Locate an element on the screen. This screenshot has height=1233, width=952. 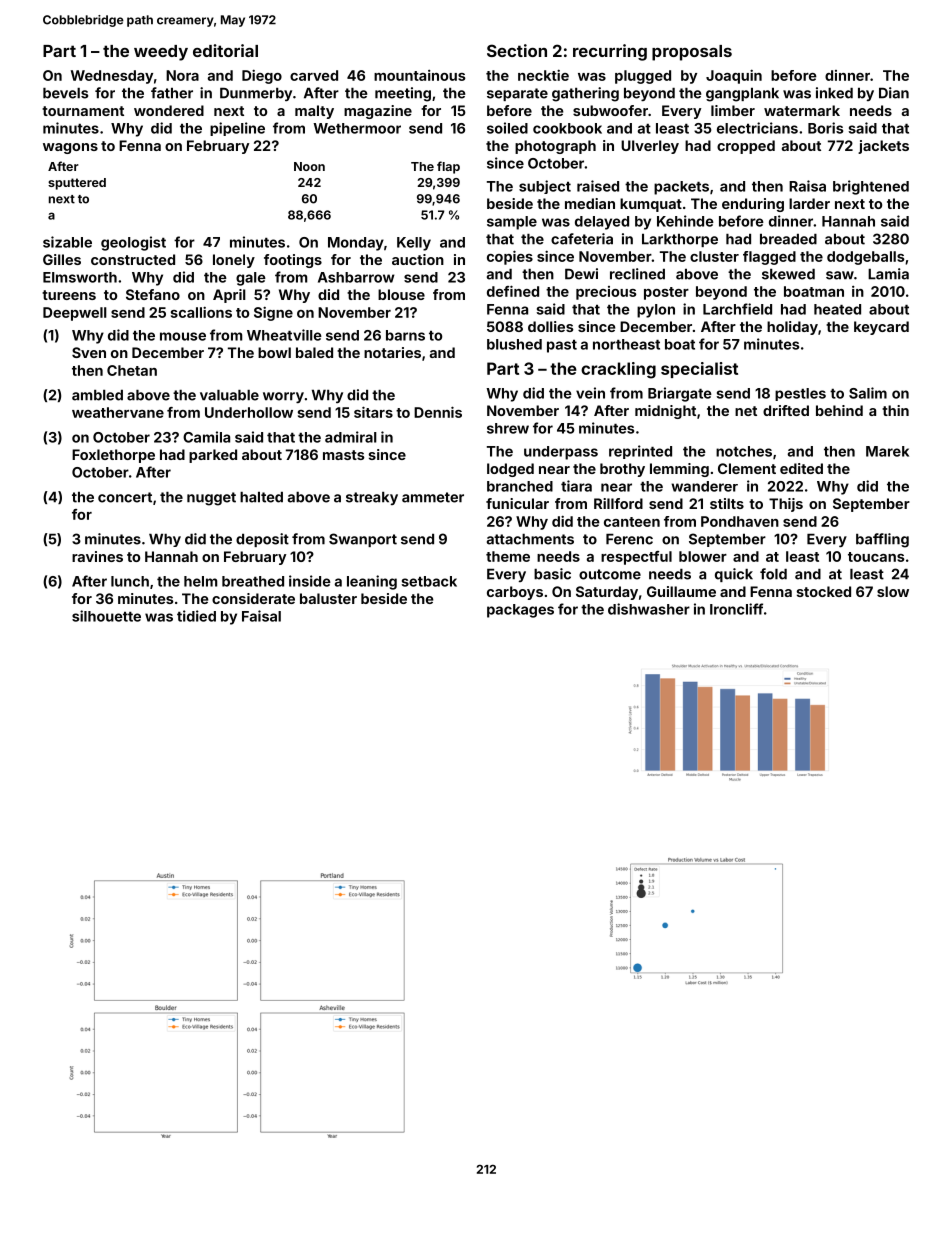
Faisal is located at coordinates (261, 616).
